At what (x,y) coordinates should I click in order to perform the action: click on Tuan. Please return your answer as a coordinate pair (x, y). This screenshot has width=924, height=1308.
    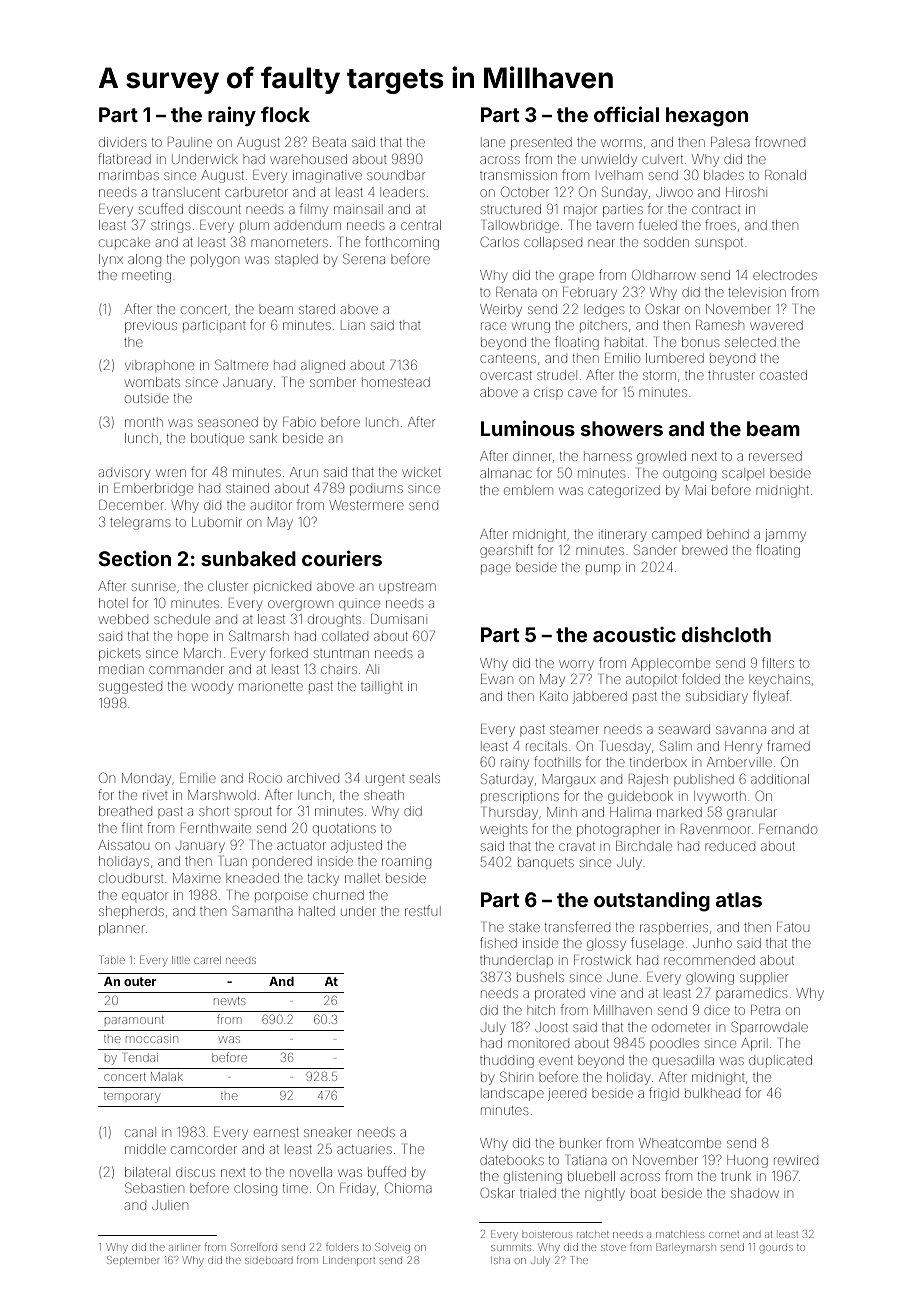
    Looking at the image, I should click on (233, 861).
